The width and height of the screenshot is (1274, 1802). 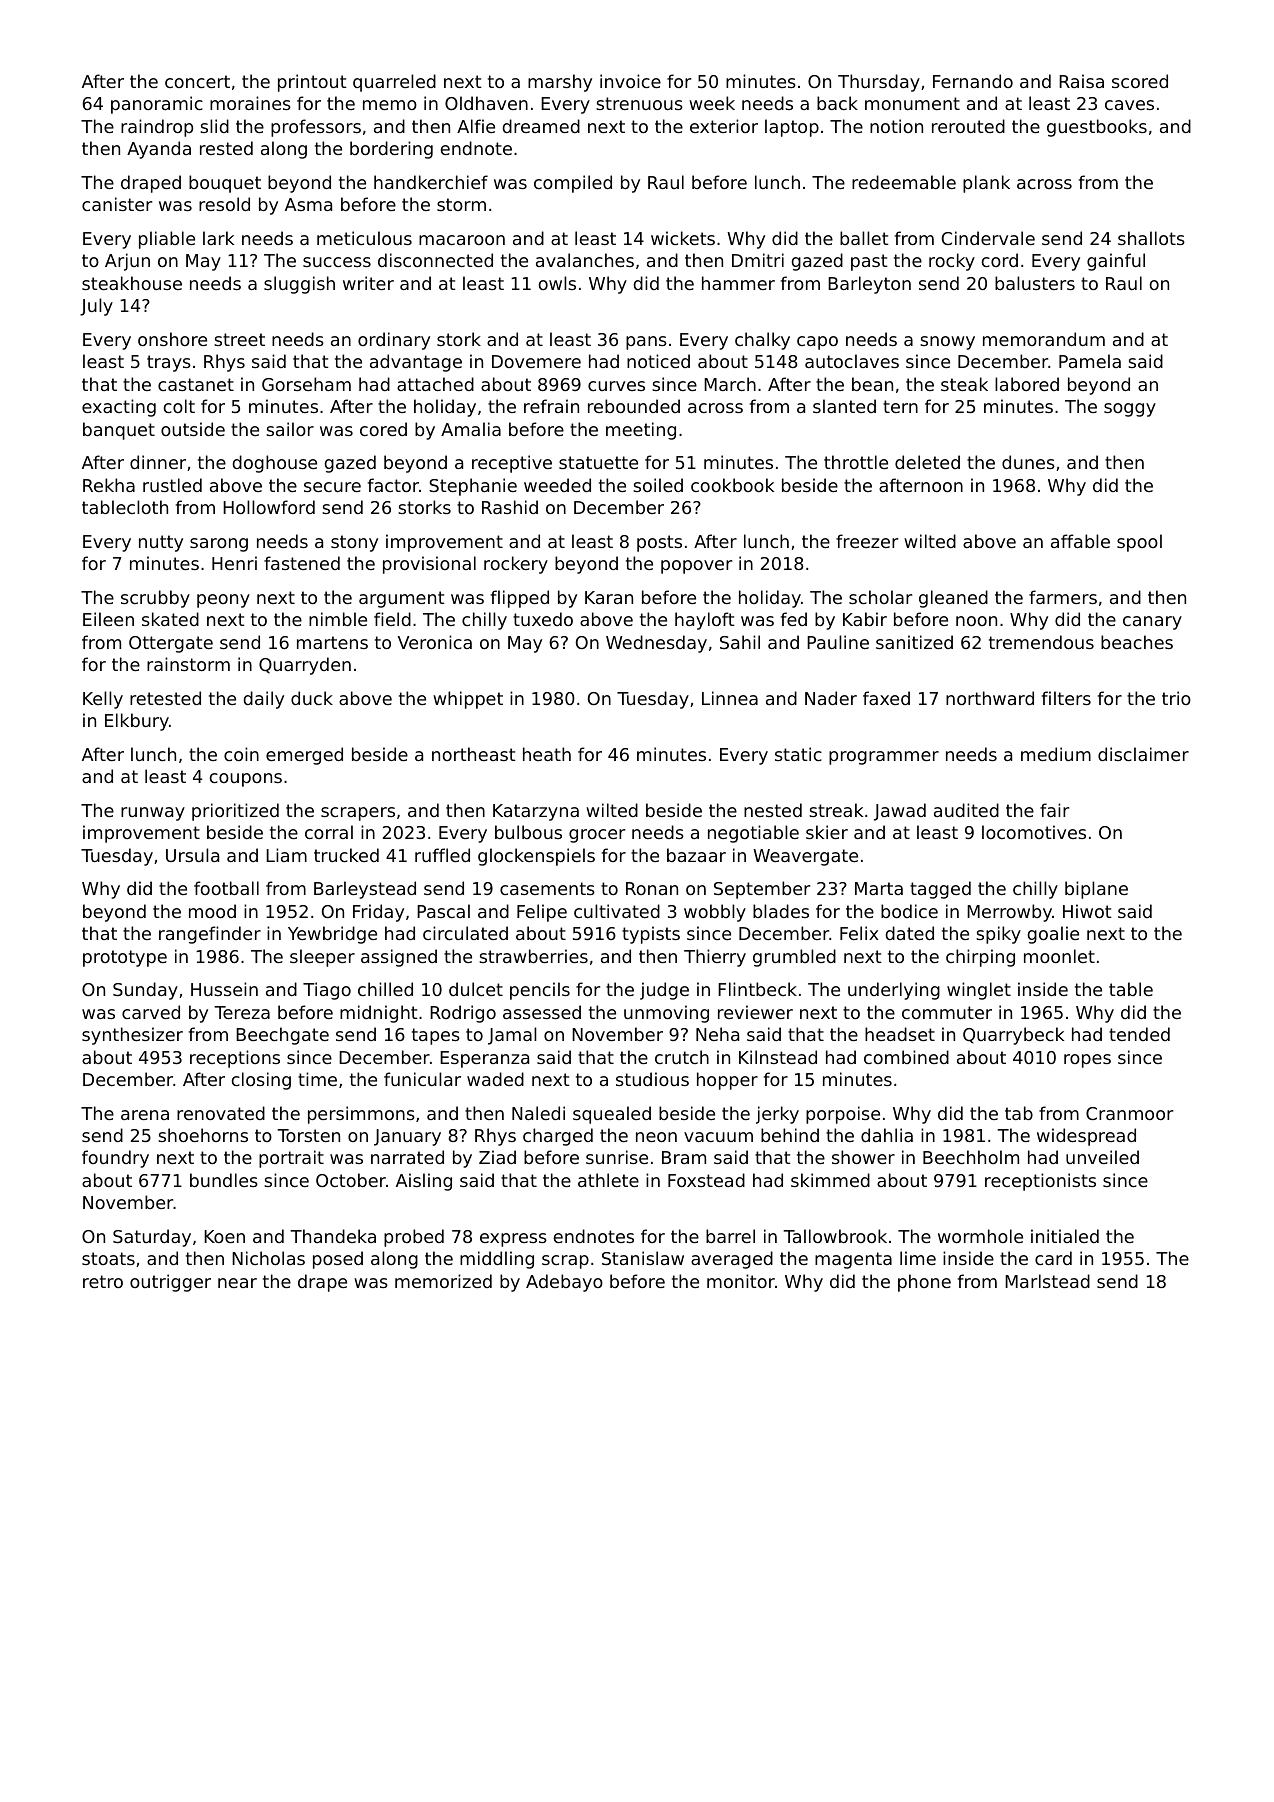 I want to click on strawberries, so click(x=533, y=956).
